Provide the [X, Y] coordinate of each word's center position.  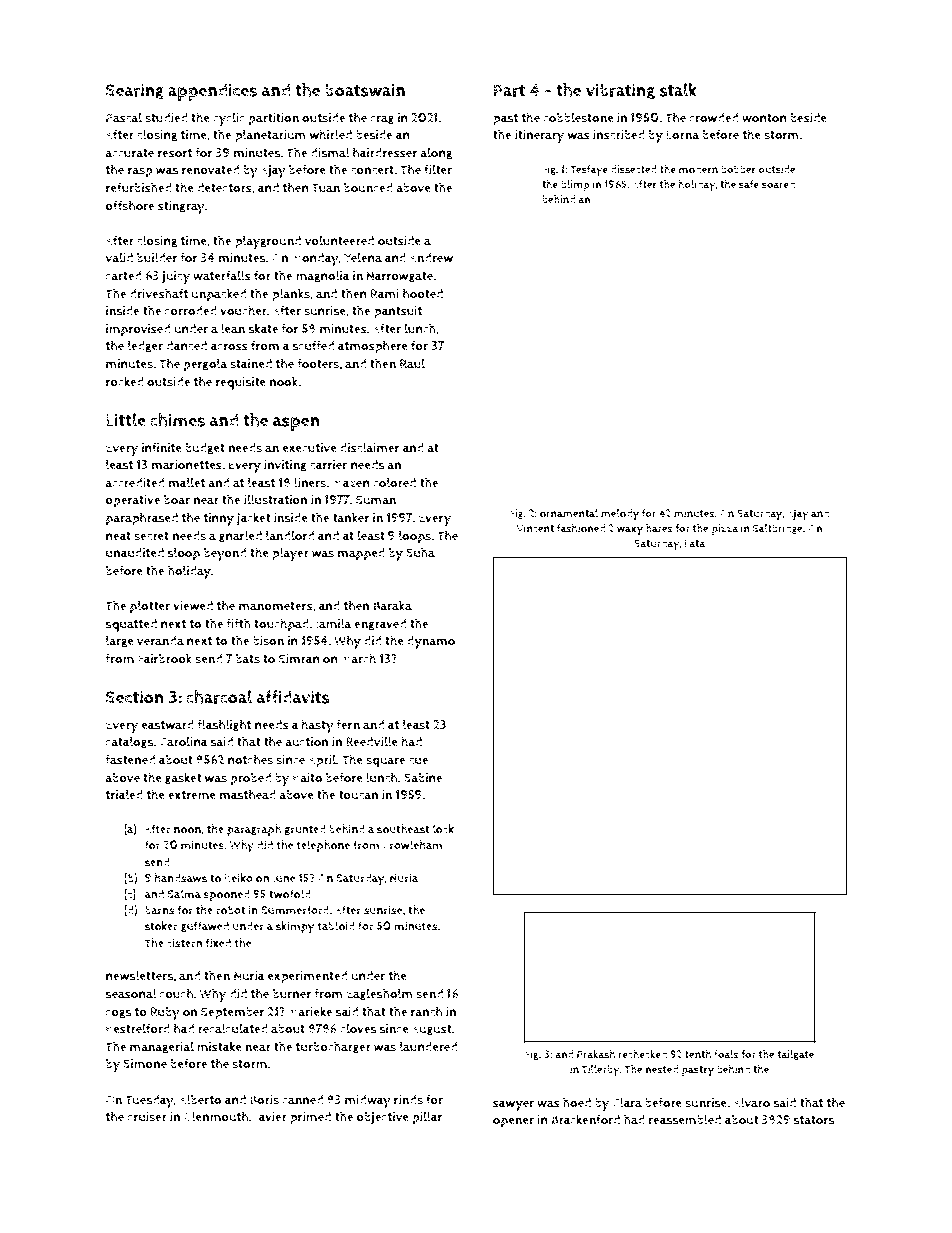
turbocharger [333, 1047]
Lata [694, 543]
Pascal [124, 117]
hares [659, 528]
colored [394, 482]
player [290, 554]
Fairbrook [165, 658]
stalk [678, 90]
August [432, 1030]
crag [382, 120]
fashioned [581, 528]
